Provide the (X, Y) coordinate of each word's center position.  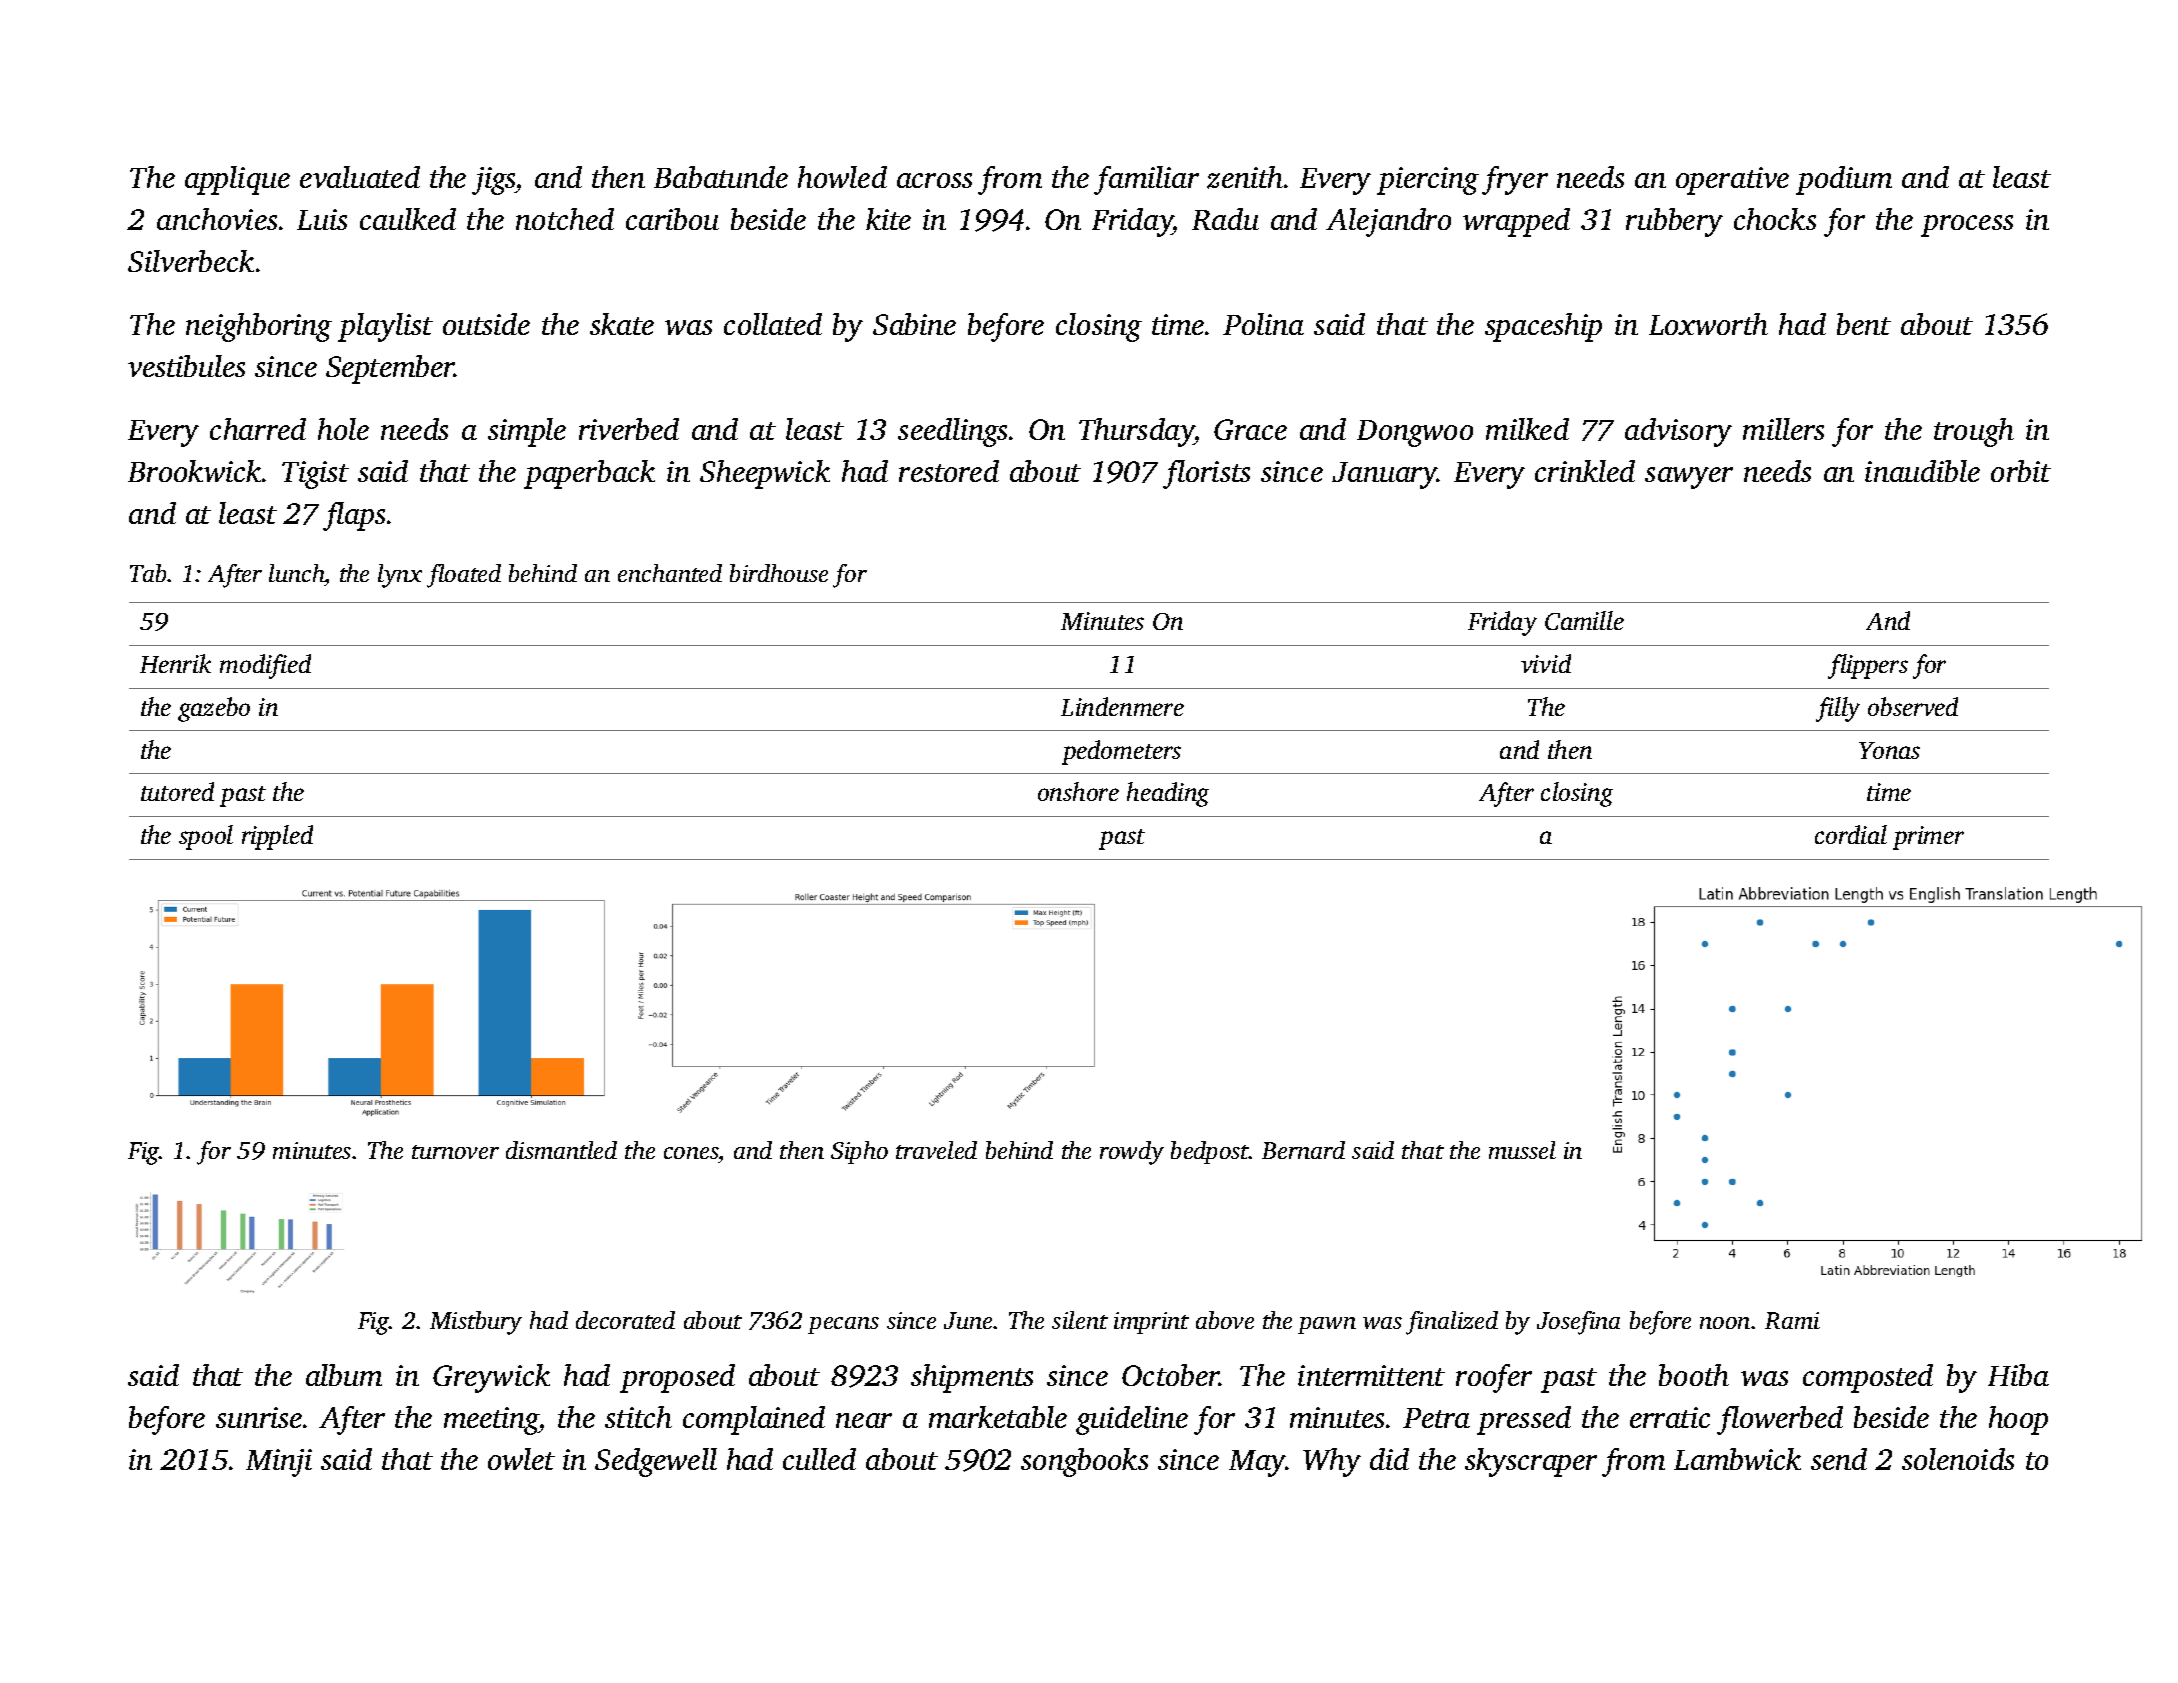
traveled (936, 1150)
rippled (277, 837)
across (934, 180)
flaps (354, 516)
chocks (1775, 219)
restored (949, 471)
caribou (672, 219)
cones (691, 1153)
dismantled (561, 1150)
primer (1928, 838)
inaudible (1922, 471)
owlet (521, 1459)
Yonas (1889, 750)
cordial (1851, 834)
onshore (1078, 791)
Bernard (1303, 1150)
